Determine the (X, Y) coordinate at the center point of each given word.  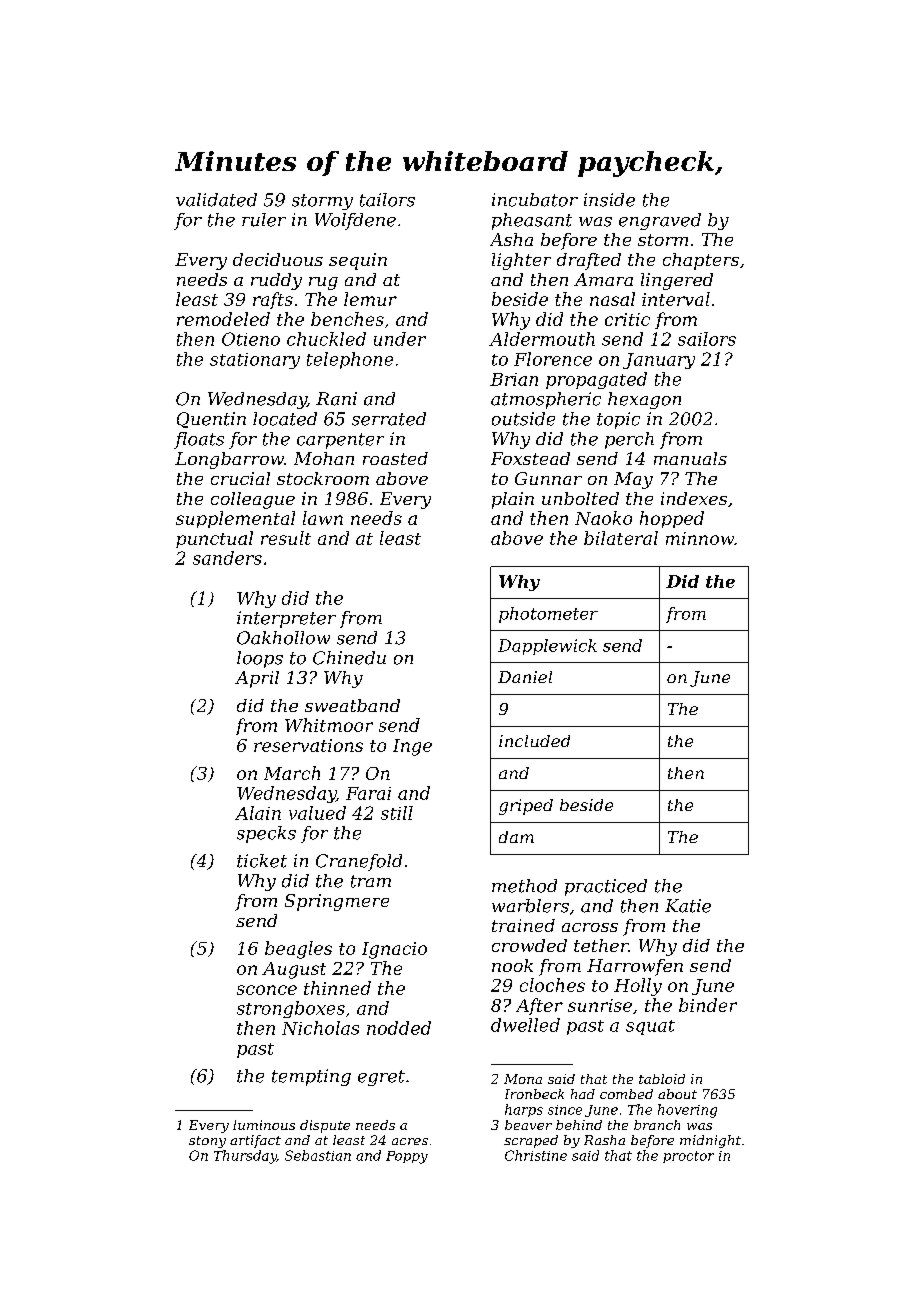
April (257, 679)
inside (609, 200)
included (534, 741)
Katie (688, 906)
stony (207, 1142)
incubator (535, 200)
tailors (387, 200)
